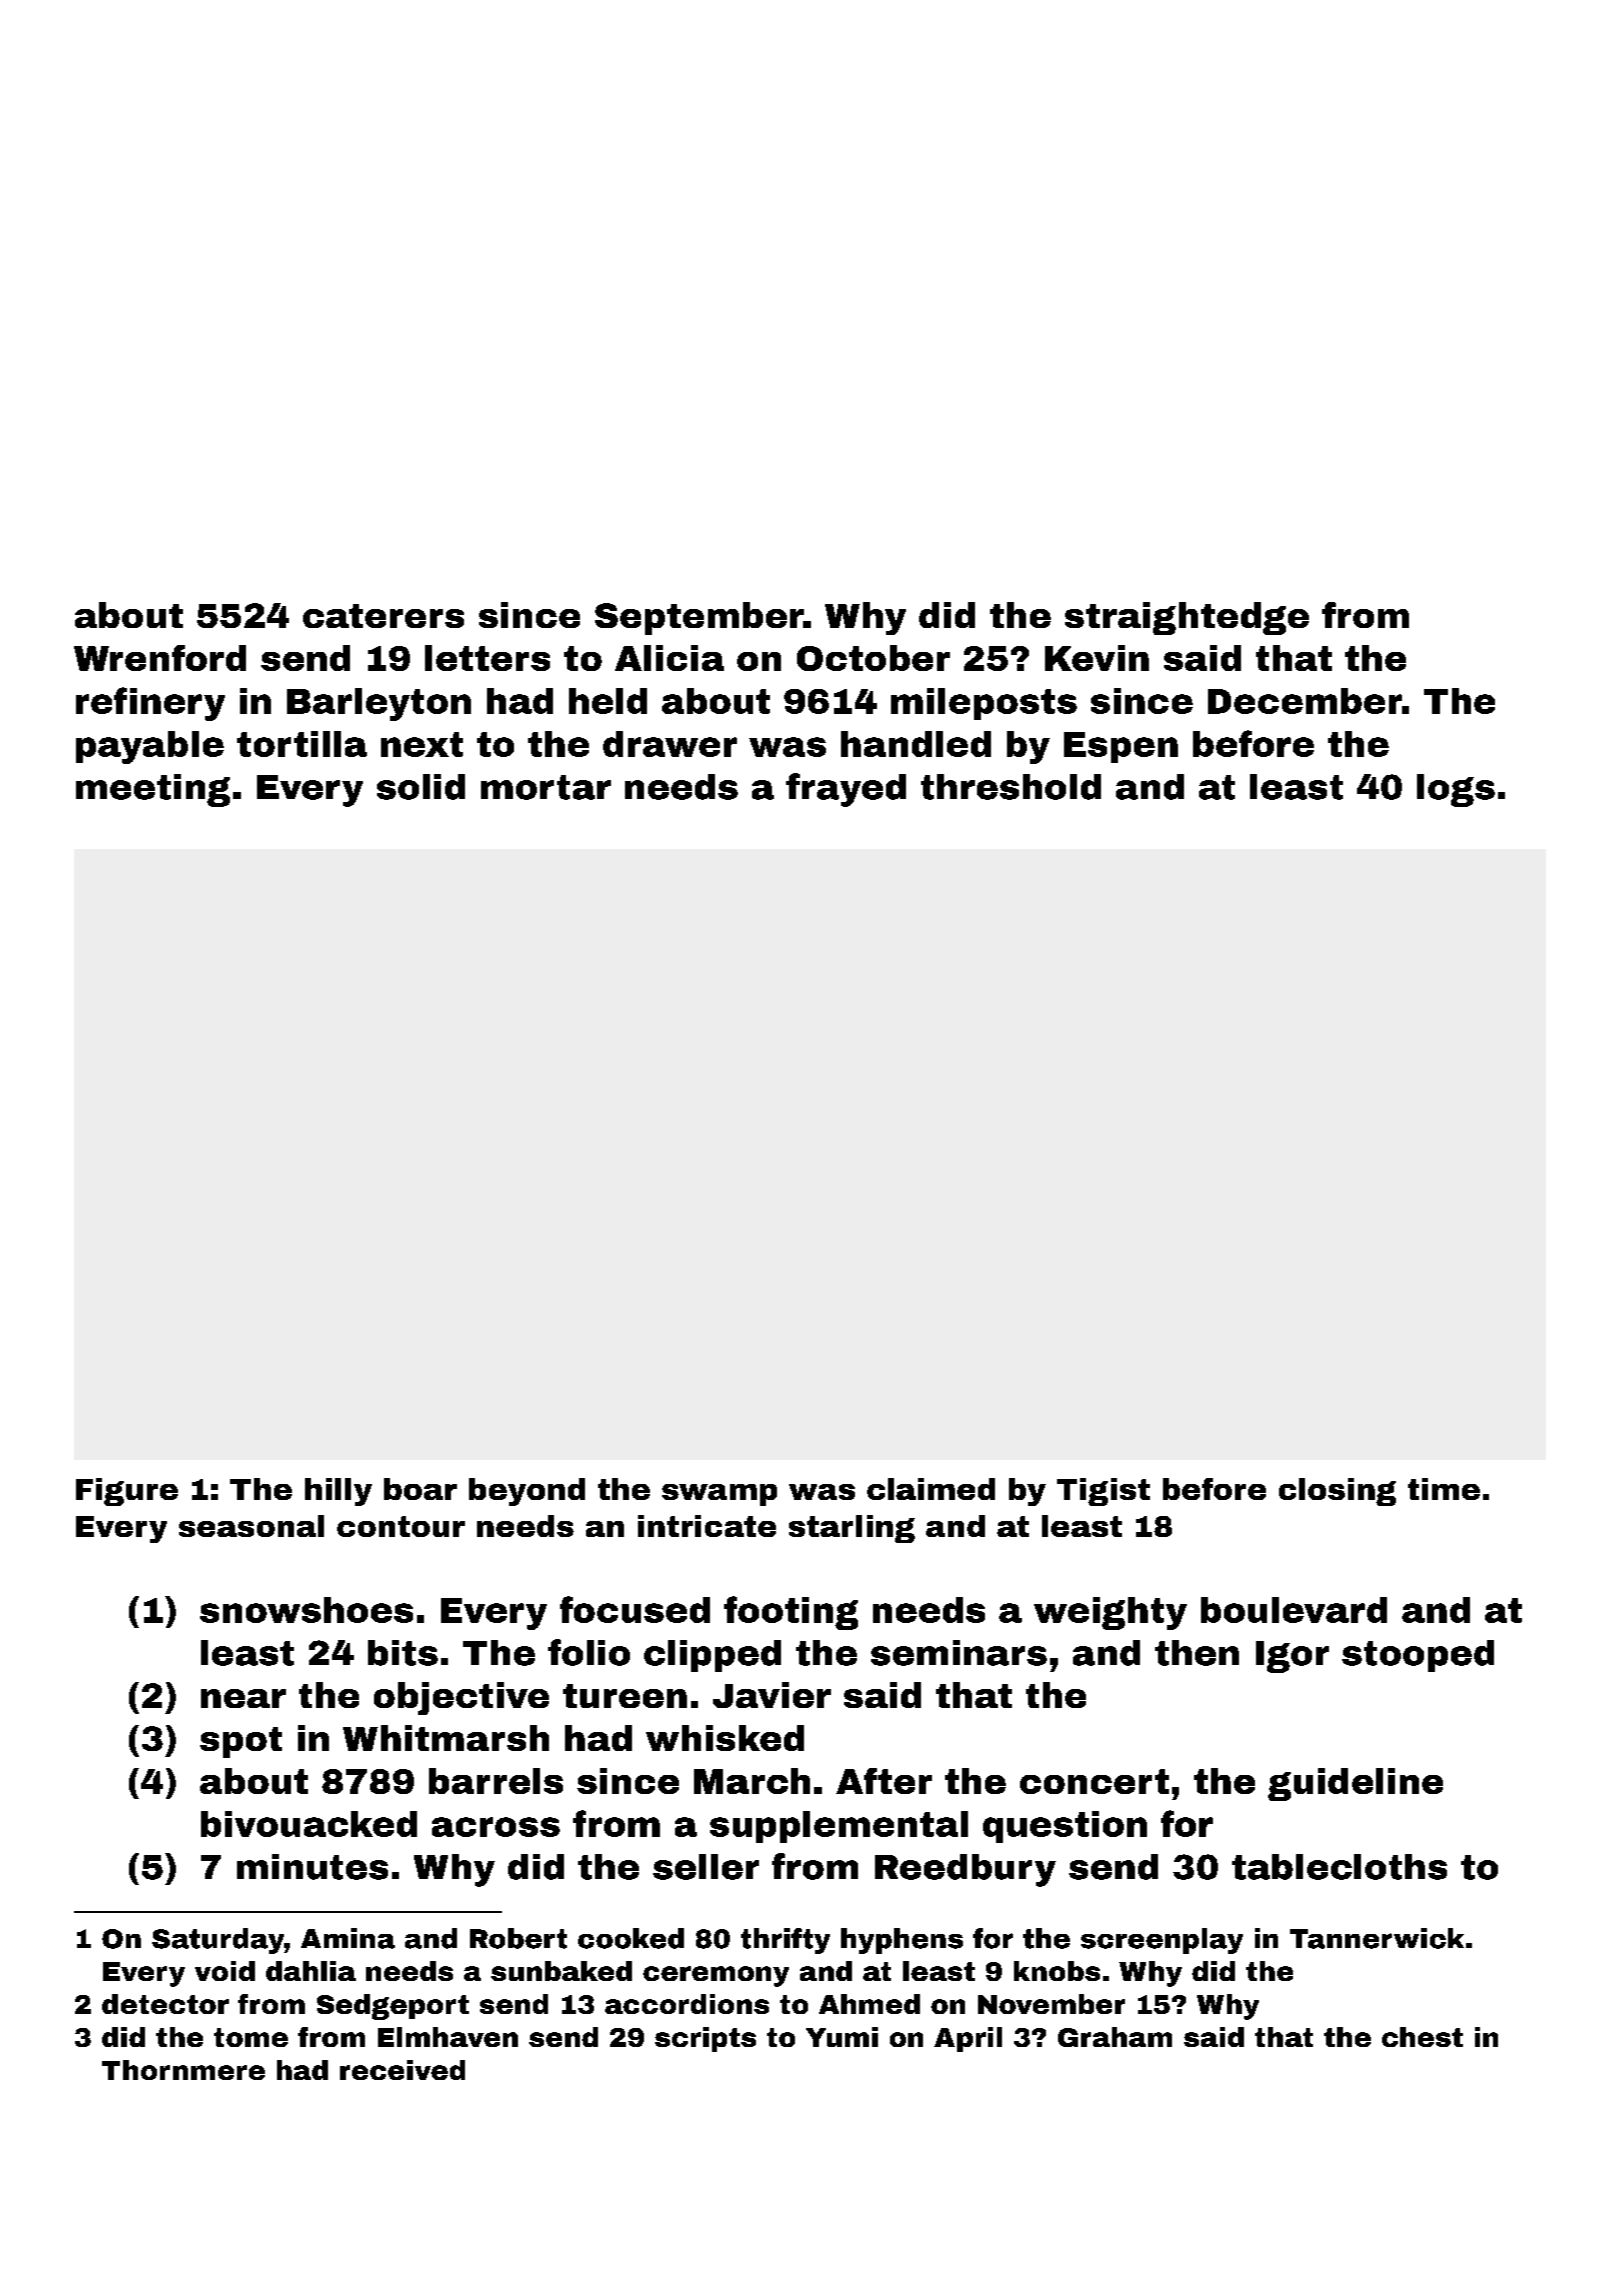 The height and width of the screenshot is (2292, 1620). I want to click on time, so click(1444, 1489).
